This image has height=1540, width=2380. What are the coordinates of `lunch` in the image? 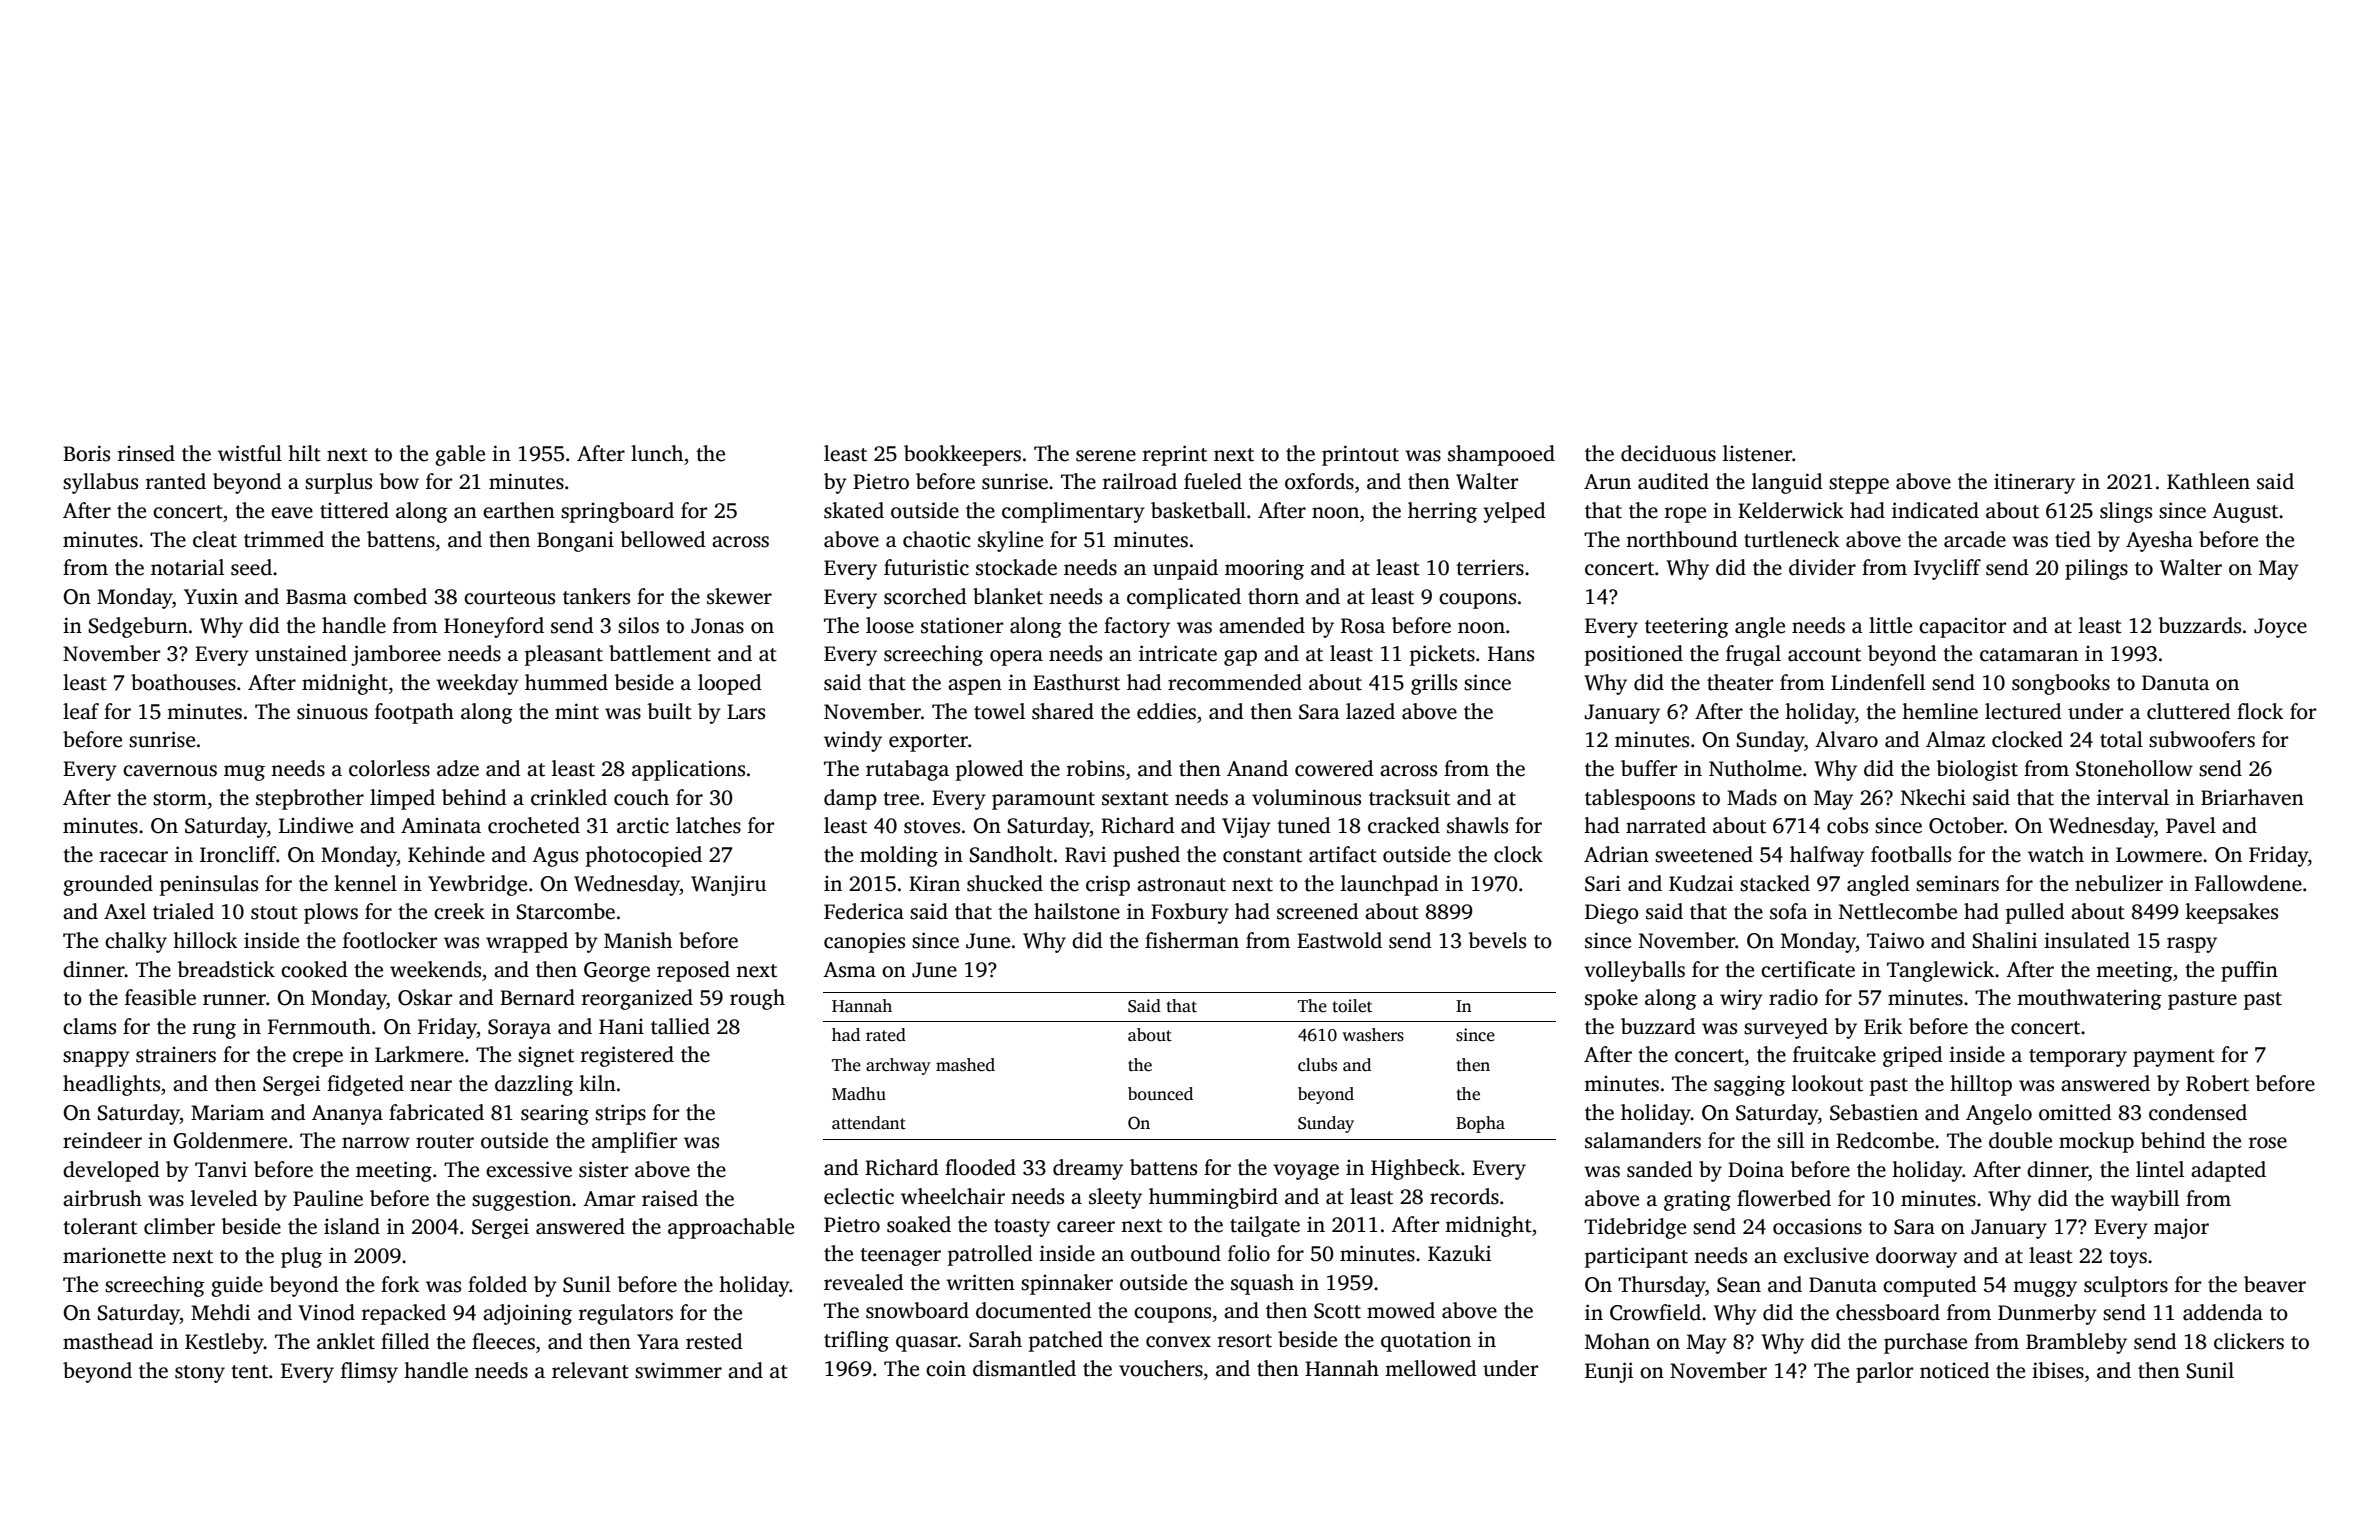 It's located at (657, 453).
